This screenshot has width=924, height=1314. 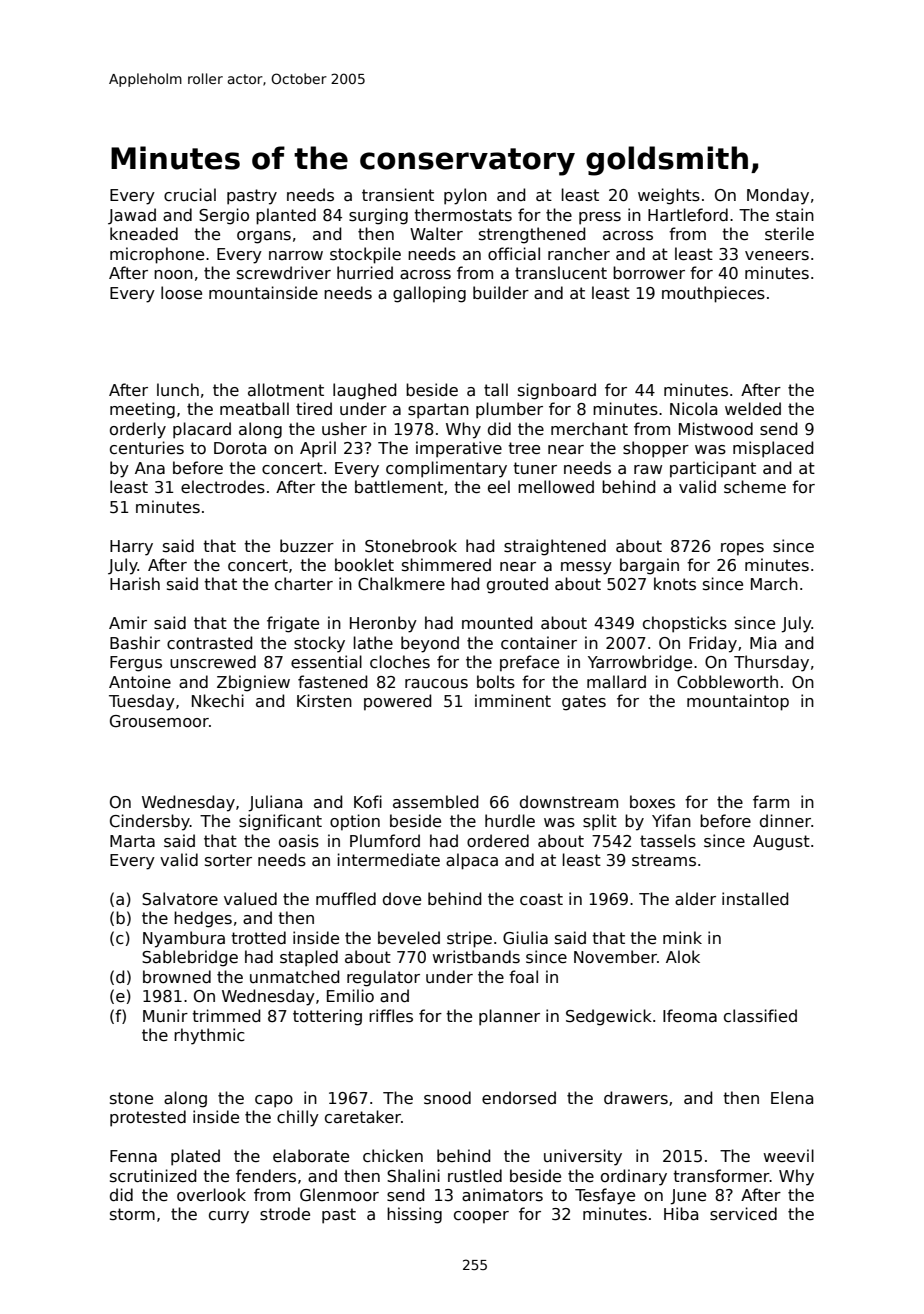 What do you see at coordinates (640, 663) in the screenshot?
I see `Yarrowbridge` at bounding box center [640, 663].
